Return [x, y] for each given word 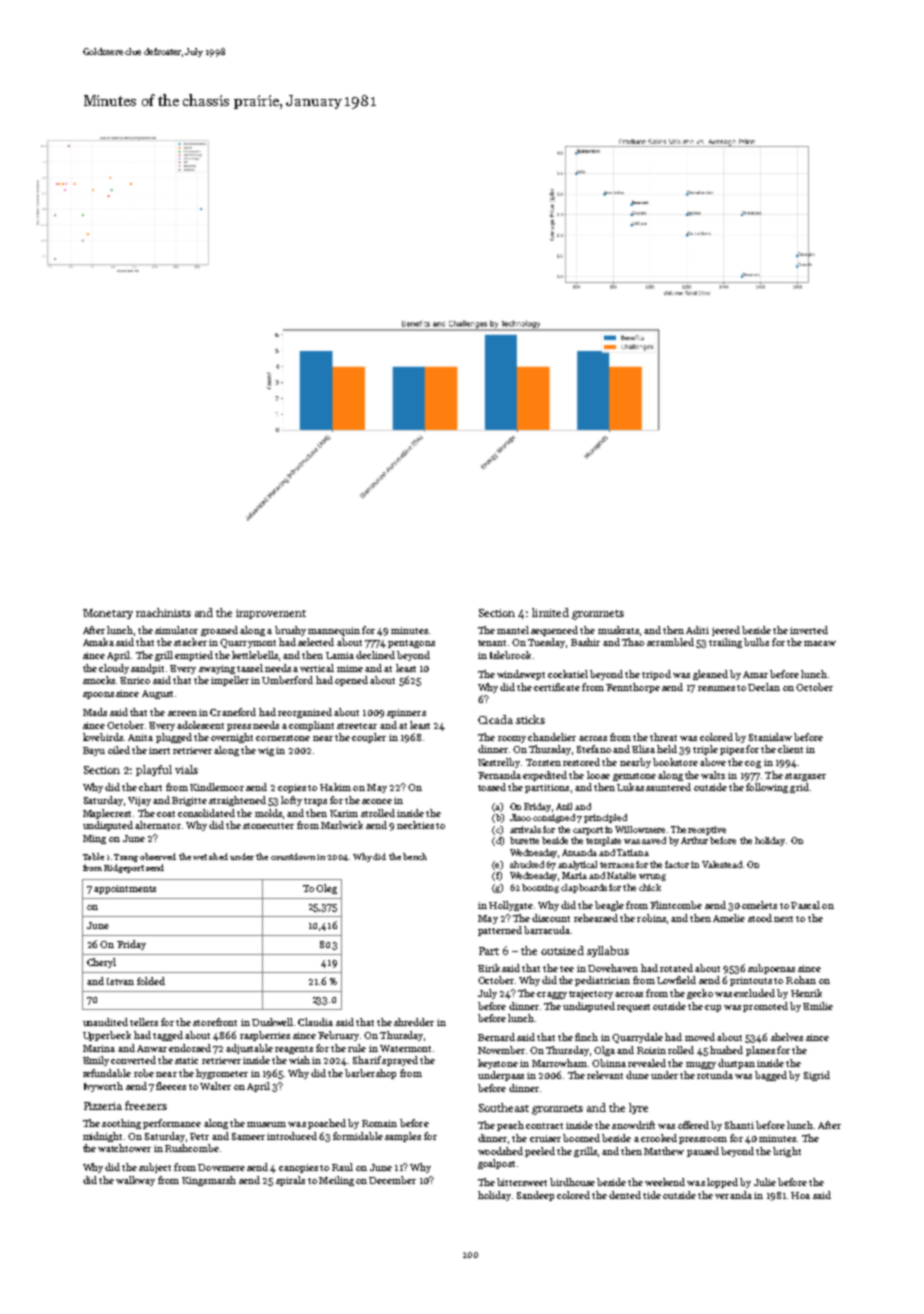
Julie [765, 1182]
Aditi [697, 630]
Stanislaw [770, 737]
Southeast [504, 1107]
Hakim [335, 787]
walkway [135, 1181]
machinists [163, 612]
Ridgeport [124, 868]
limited [550, 612]
